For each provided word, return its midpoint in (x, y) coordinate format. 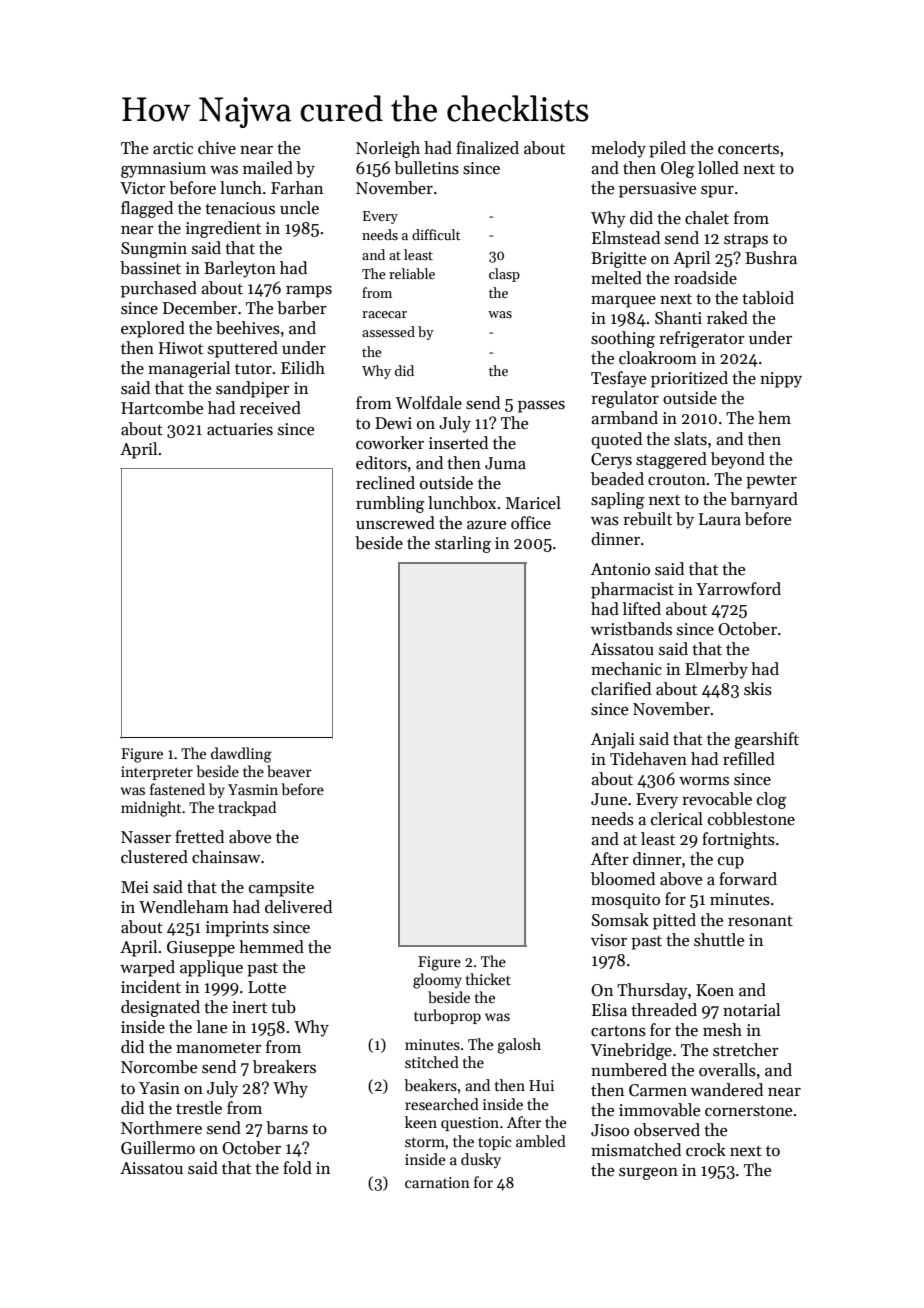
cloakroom (658, 358)
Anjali (613, 740)
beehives (248, 328)
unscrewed (395, 523)
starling (463, 544)
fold (297, 1168)
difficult (436, 234)
